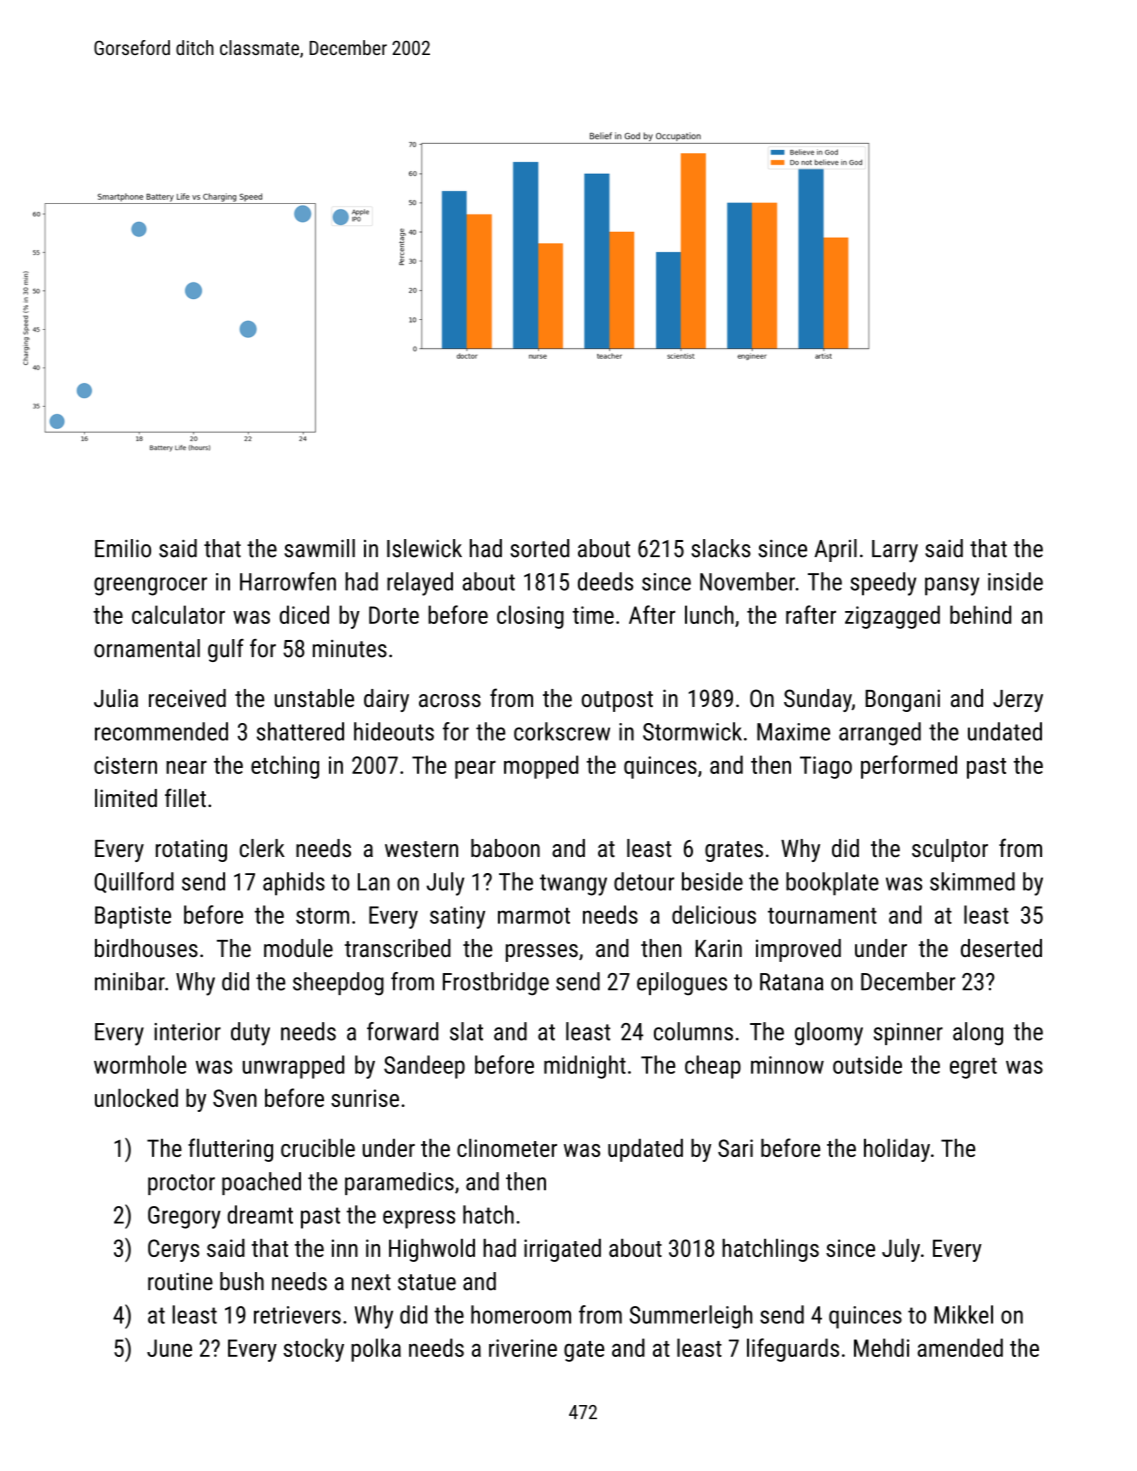  Describe the element at coordinates (832, 884) in the screenshot. I see `bookplate` at that location.
